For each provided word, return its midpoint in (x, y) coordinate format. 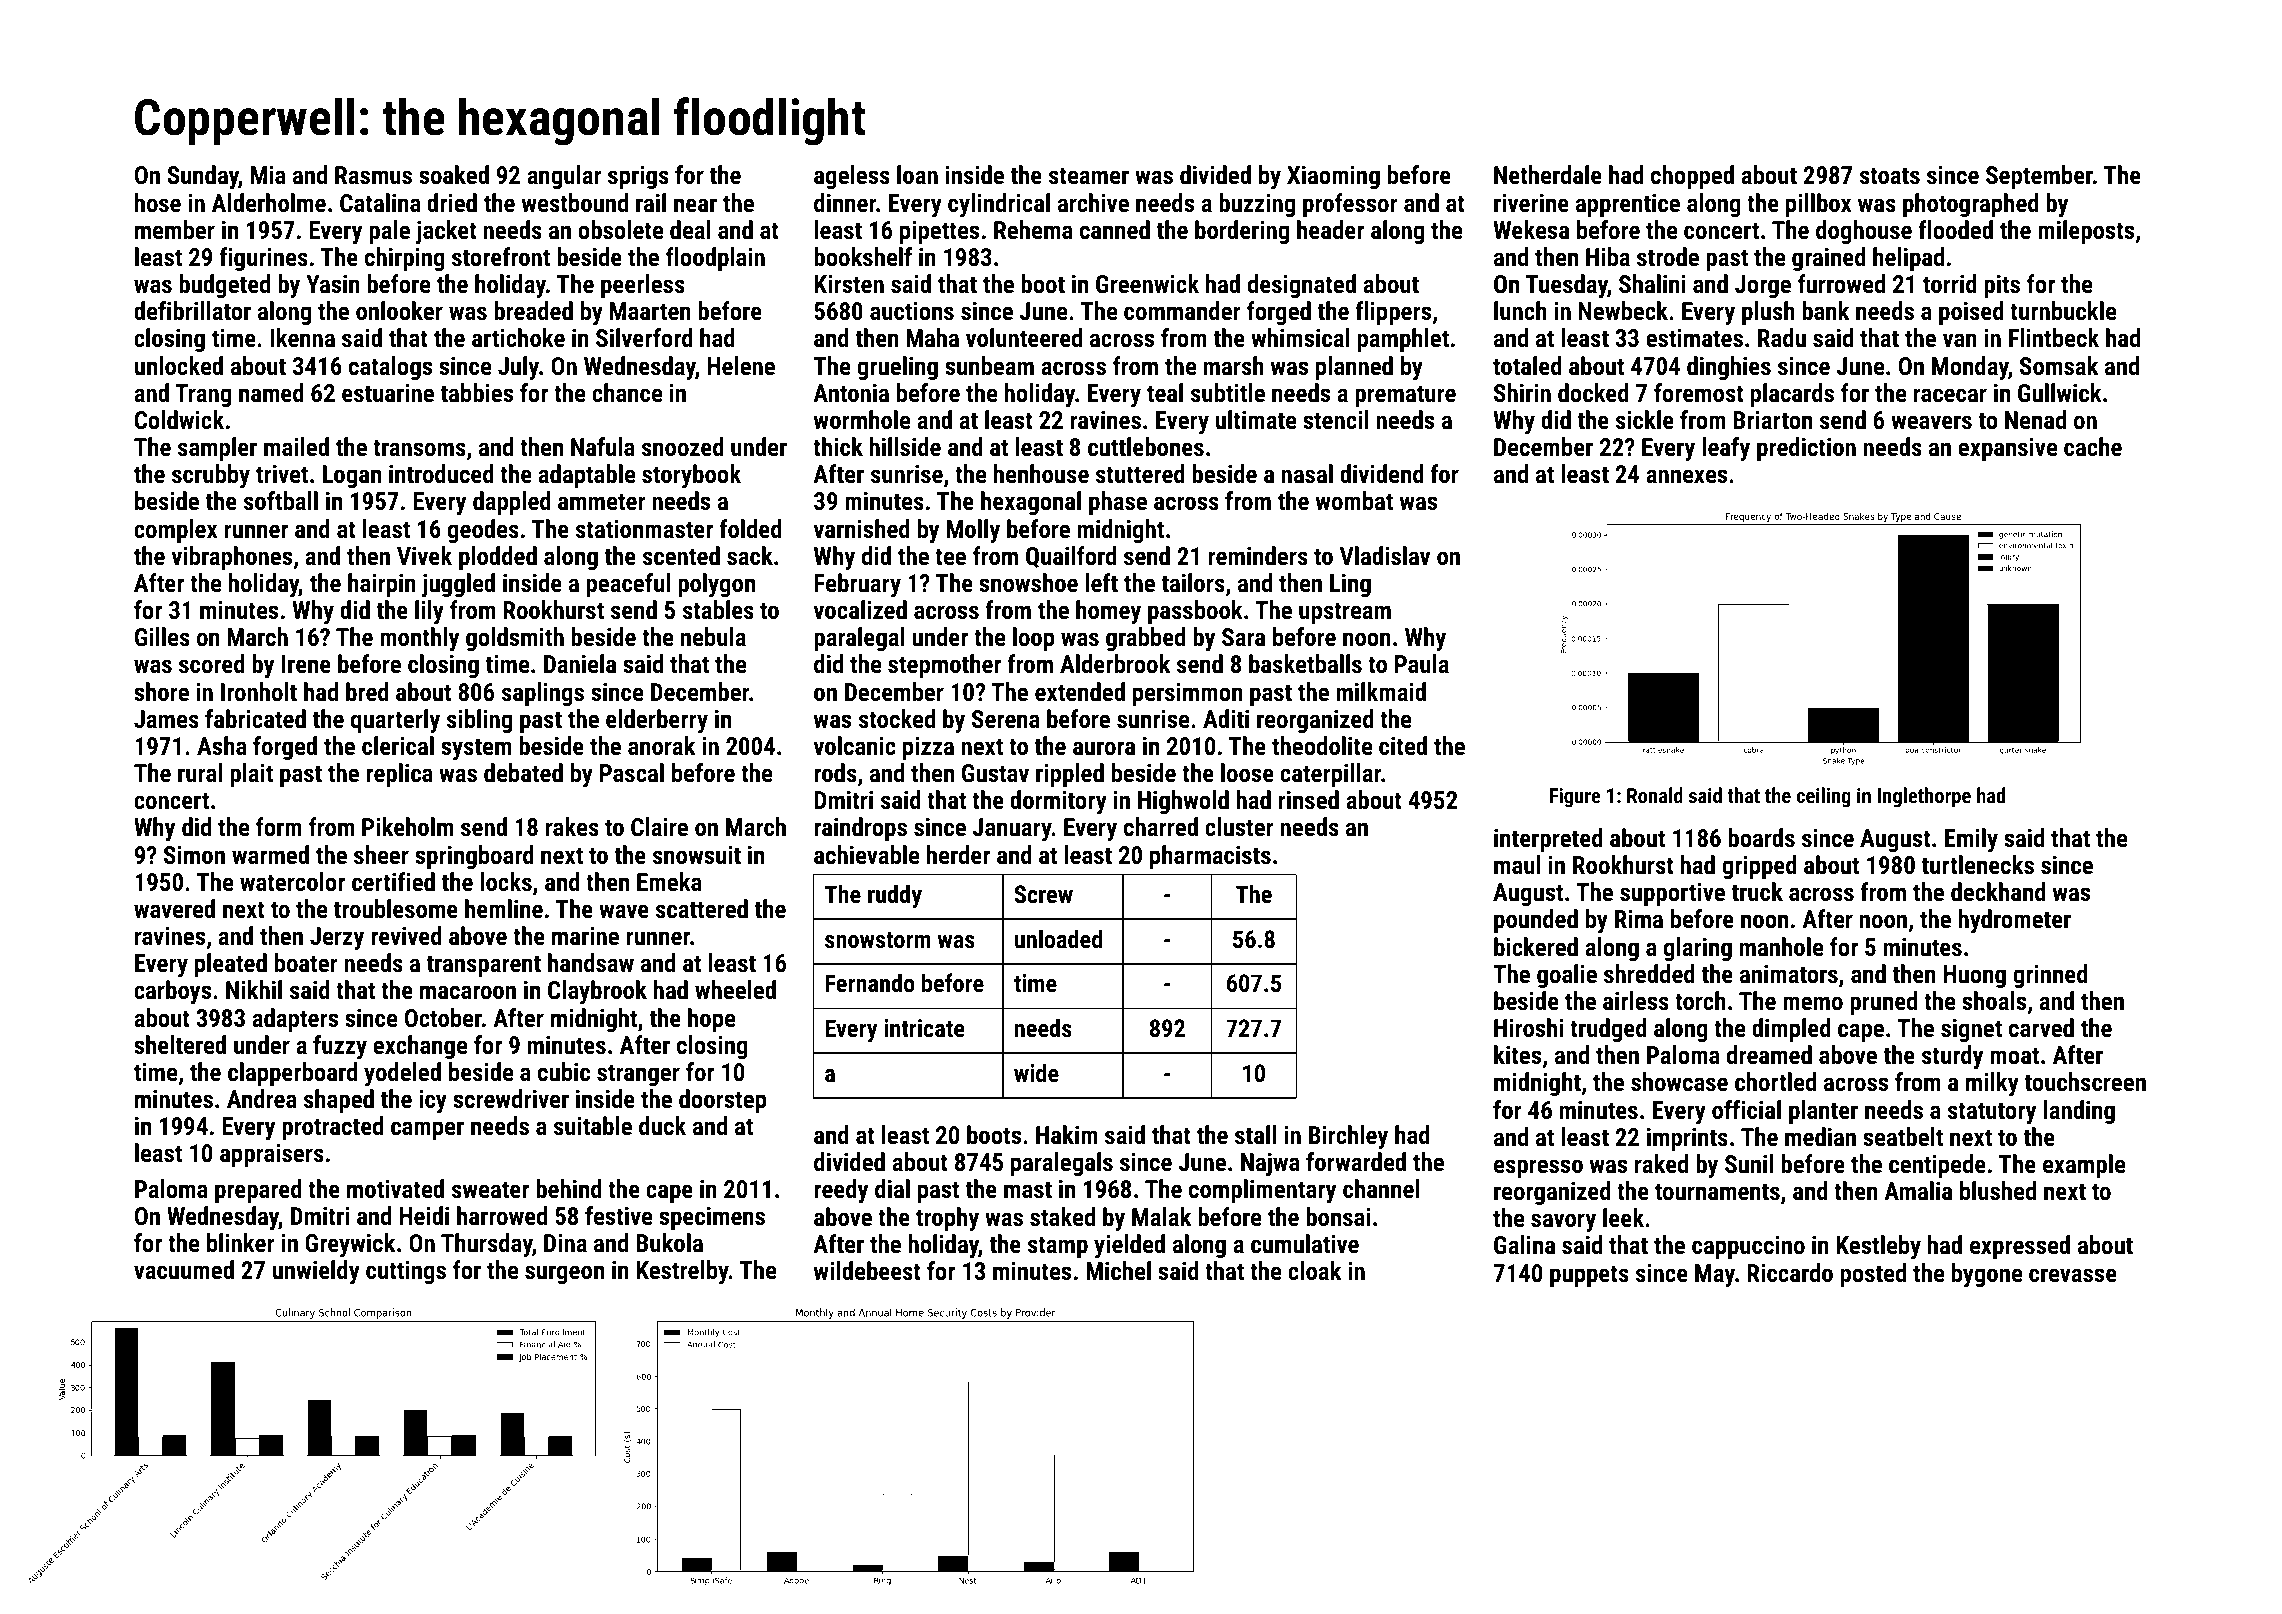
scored (212, 663)
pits (2002, 286)
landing (2079, 1112)
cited (1403, 745)
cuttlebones (1146, 446)
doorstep (723, 1101)
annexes (1686, 476)
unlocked (179, 365)
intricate (924, 1028)
